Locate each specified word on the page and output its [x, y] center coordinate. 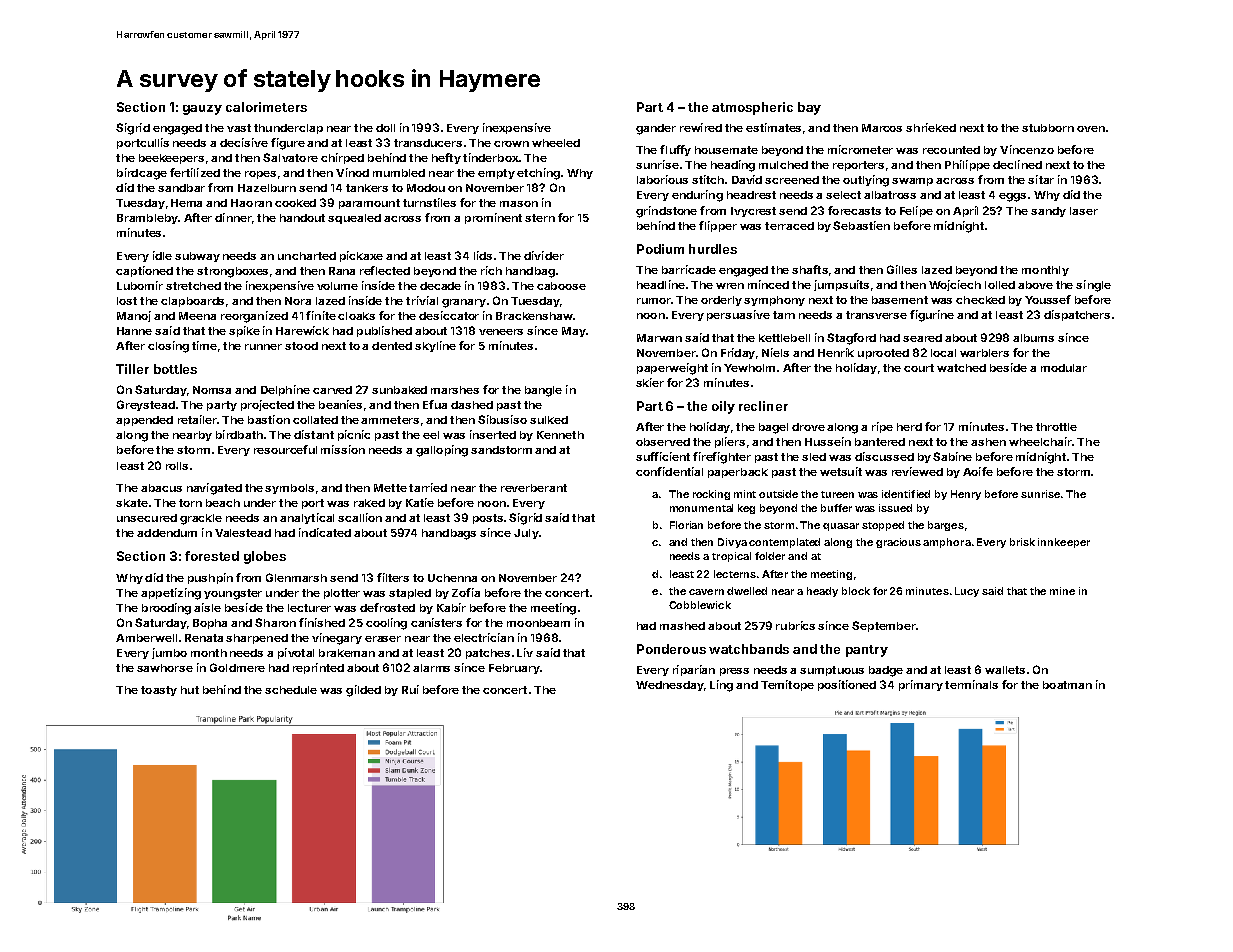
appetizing [171, 594]
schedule [291, 690]
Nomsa [212, 390]
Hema [186, 203]
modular [1064, 368]
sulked [549, 420]
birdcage [142, 174]
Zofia [466, 592]
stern [540, 218]
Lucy [967, 592]
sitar [1041, 179]
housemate [726, 150]
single [1093, 286]
